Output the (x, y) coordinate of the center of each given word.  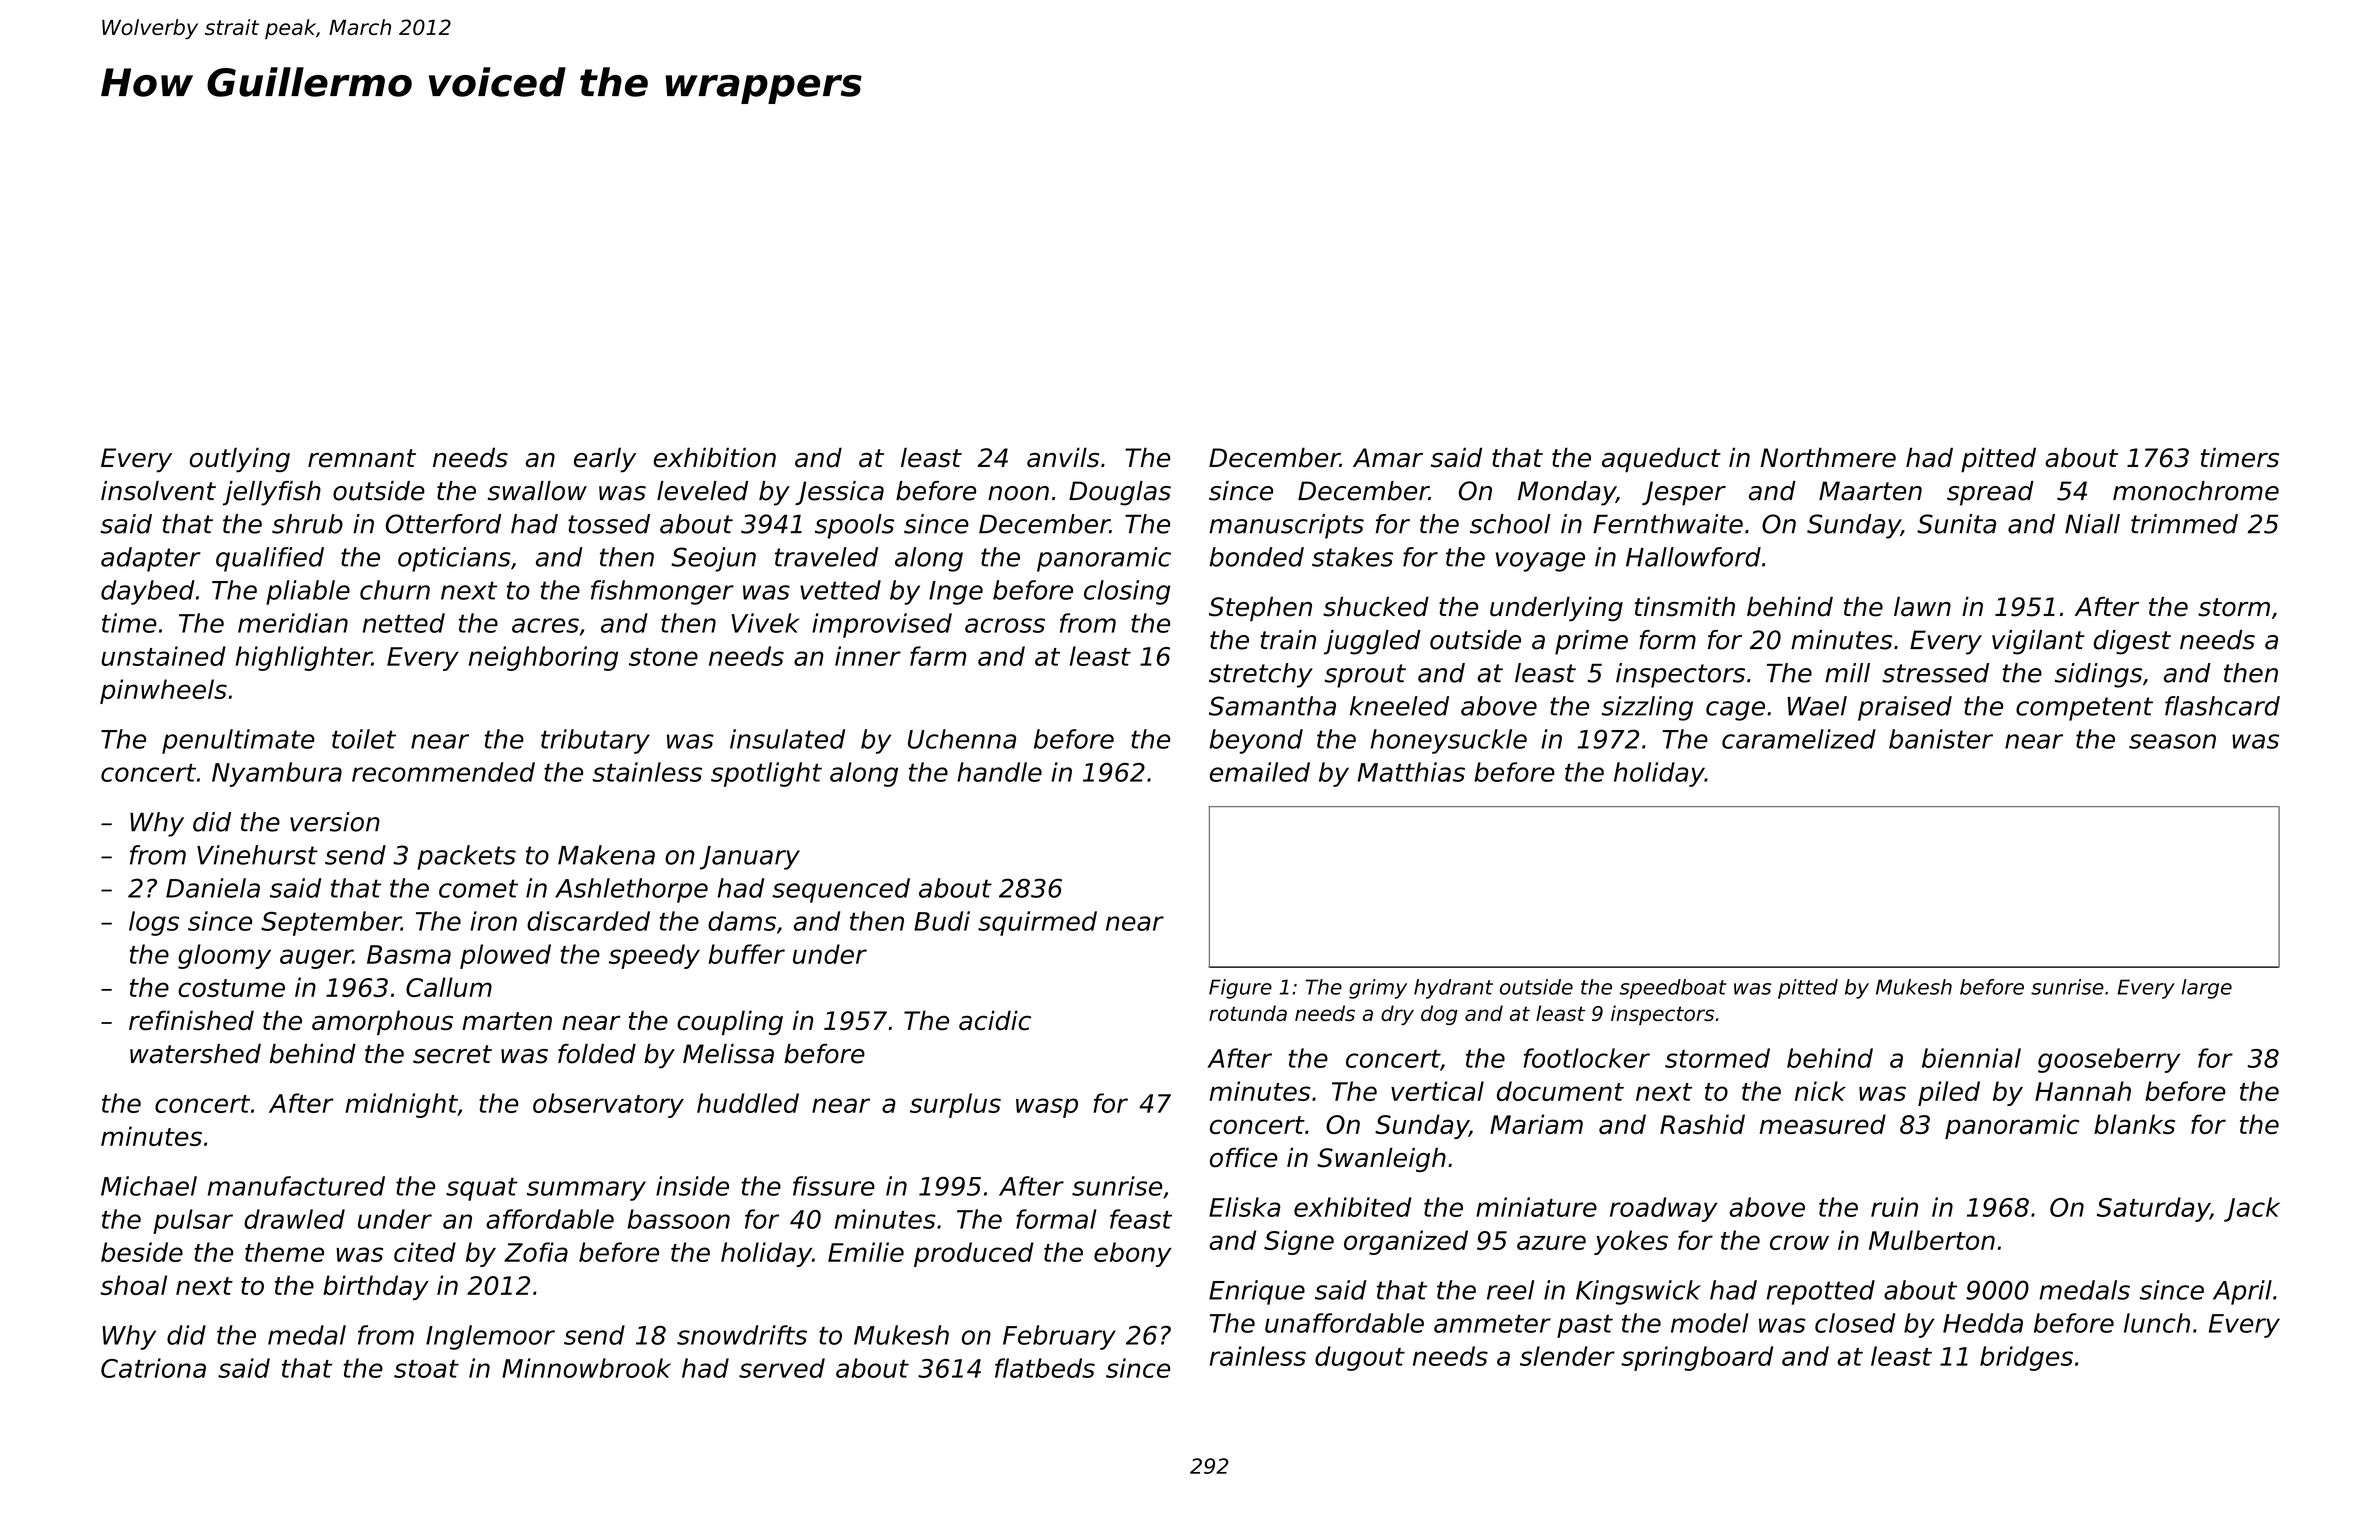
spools (854, 526)
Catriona (153, 1368)
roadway (1663, 1209)
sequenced (841, 890)
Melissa (728, 1054)
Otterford (443, 524)
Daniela (213, 888)
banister (1941, 739)
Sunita (1956, 524)
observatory (608, 1105)
